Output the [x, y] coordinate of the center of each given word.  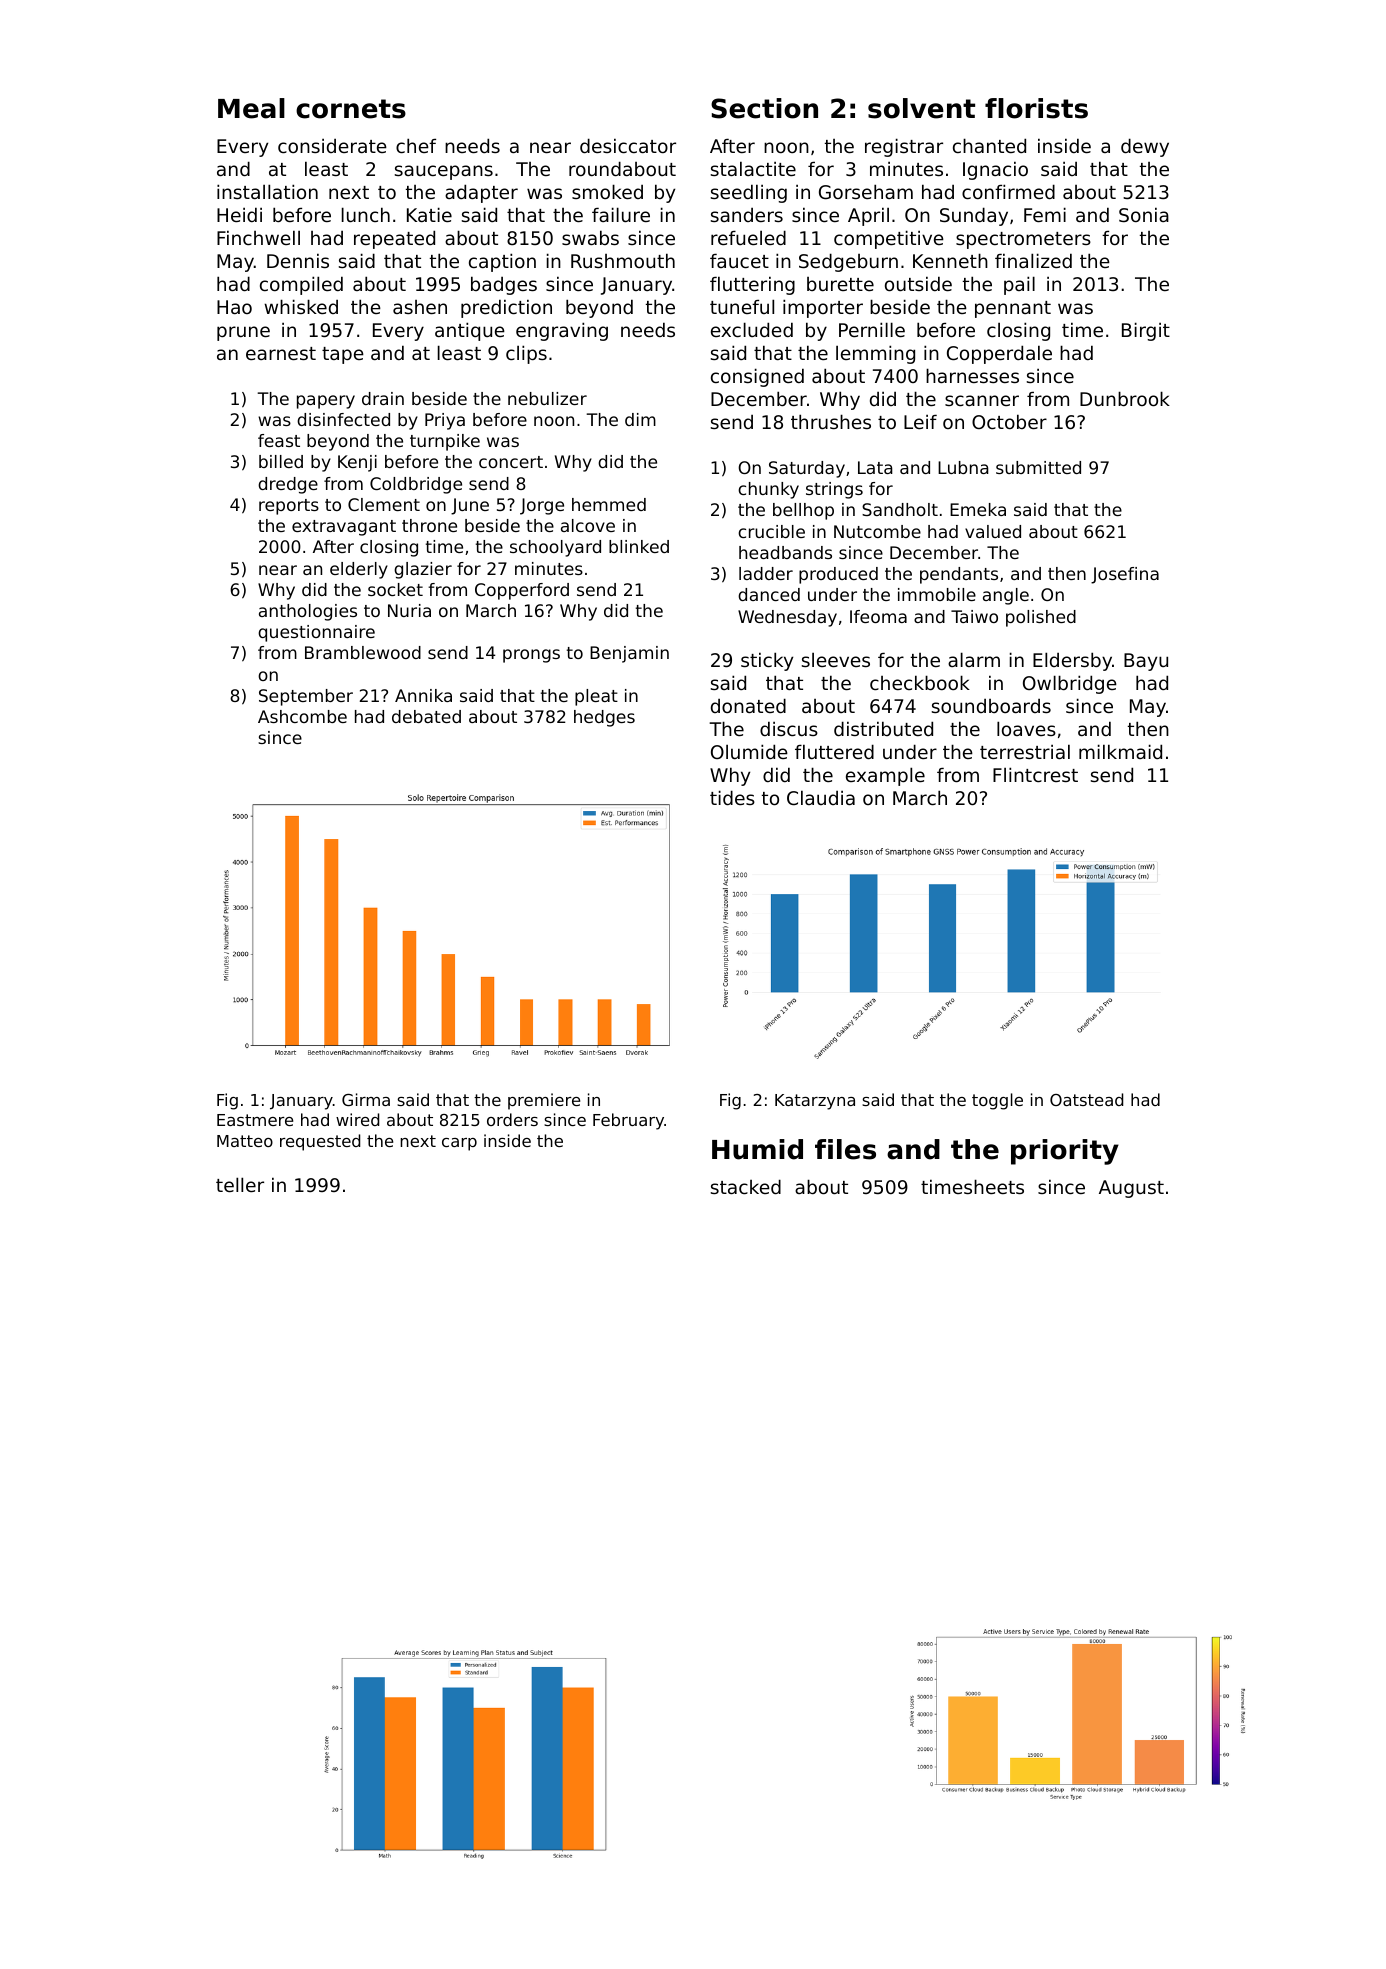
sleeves [836, 660]
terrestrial [1025, 752]
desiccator [628, 145]
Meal [251, 108]
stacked [746, 1186]
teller [240, 1184]
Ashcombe [302, 716]
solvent [921, 108]
